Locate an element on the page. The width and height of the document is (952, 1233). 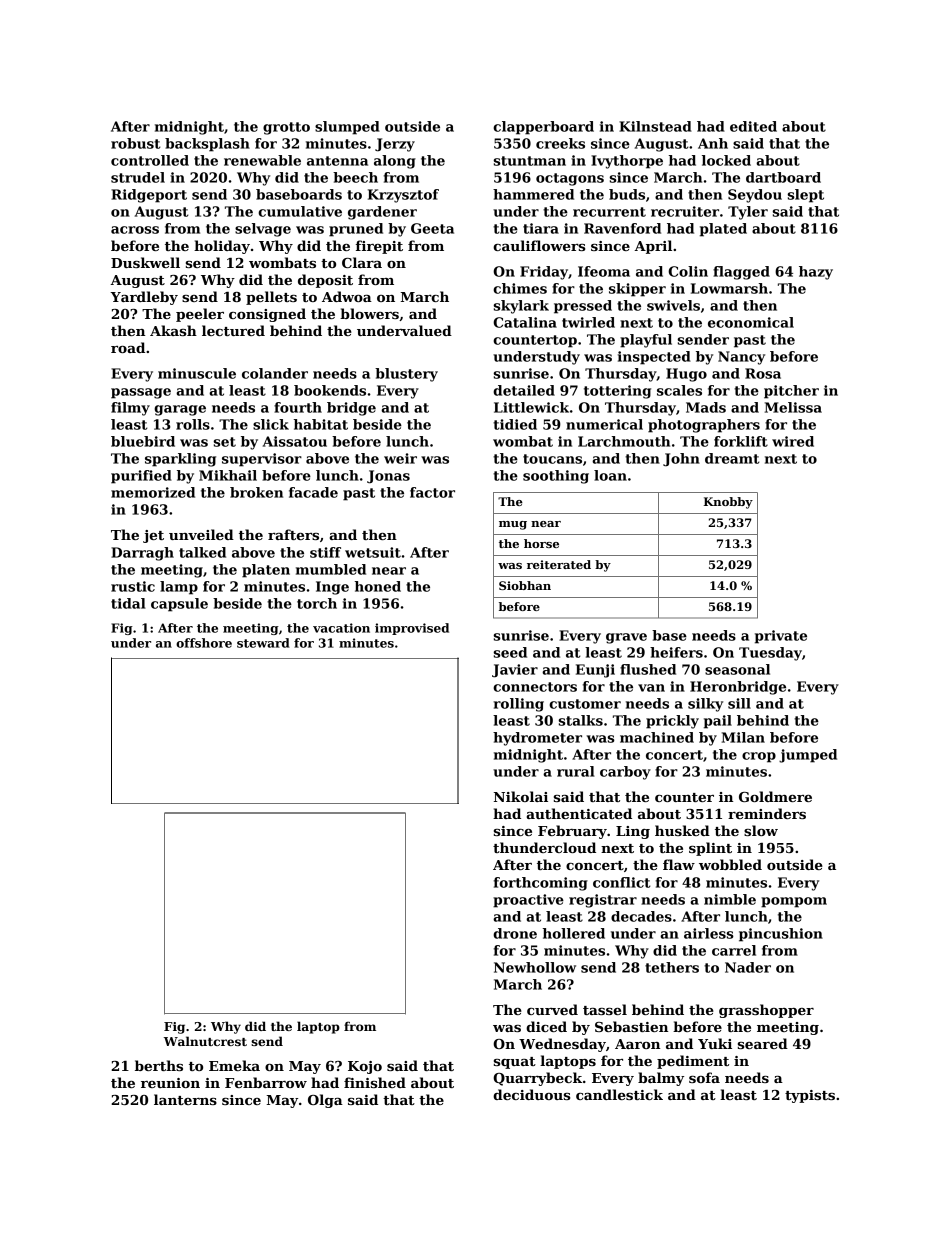
slept is located at coordinates (806, 196).
